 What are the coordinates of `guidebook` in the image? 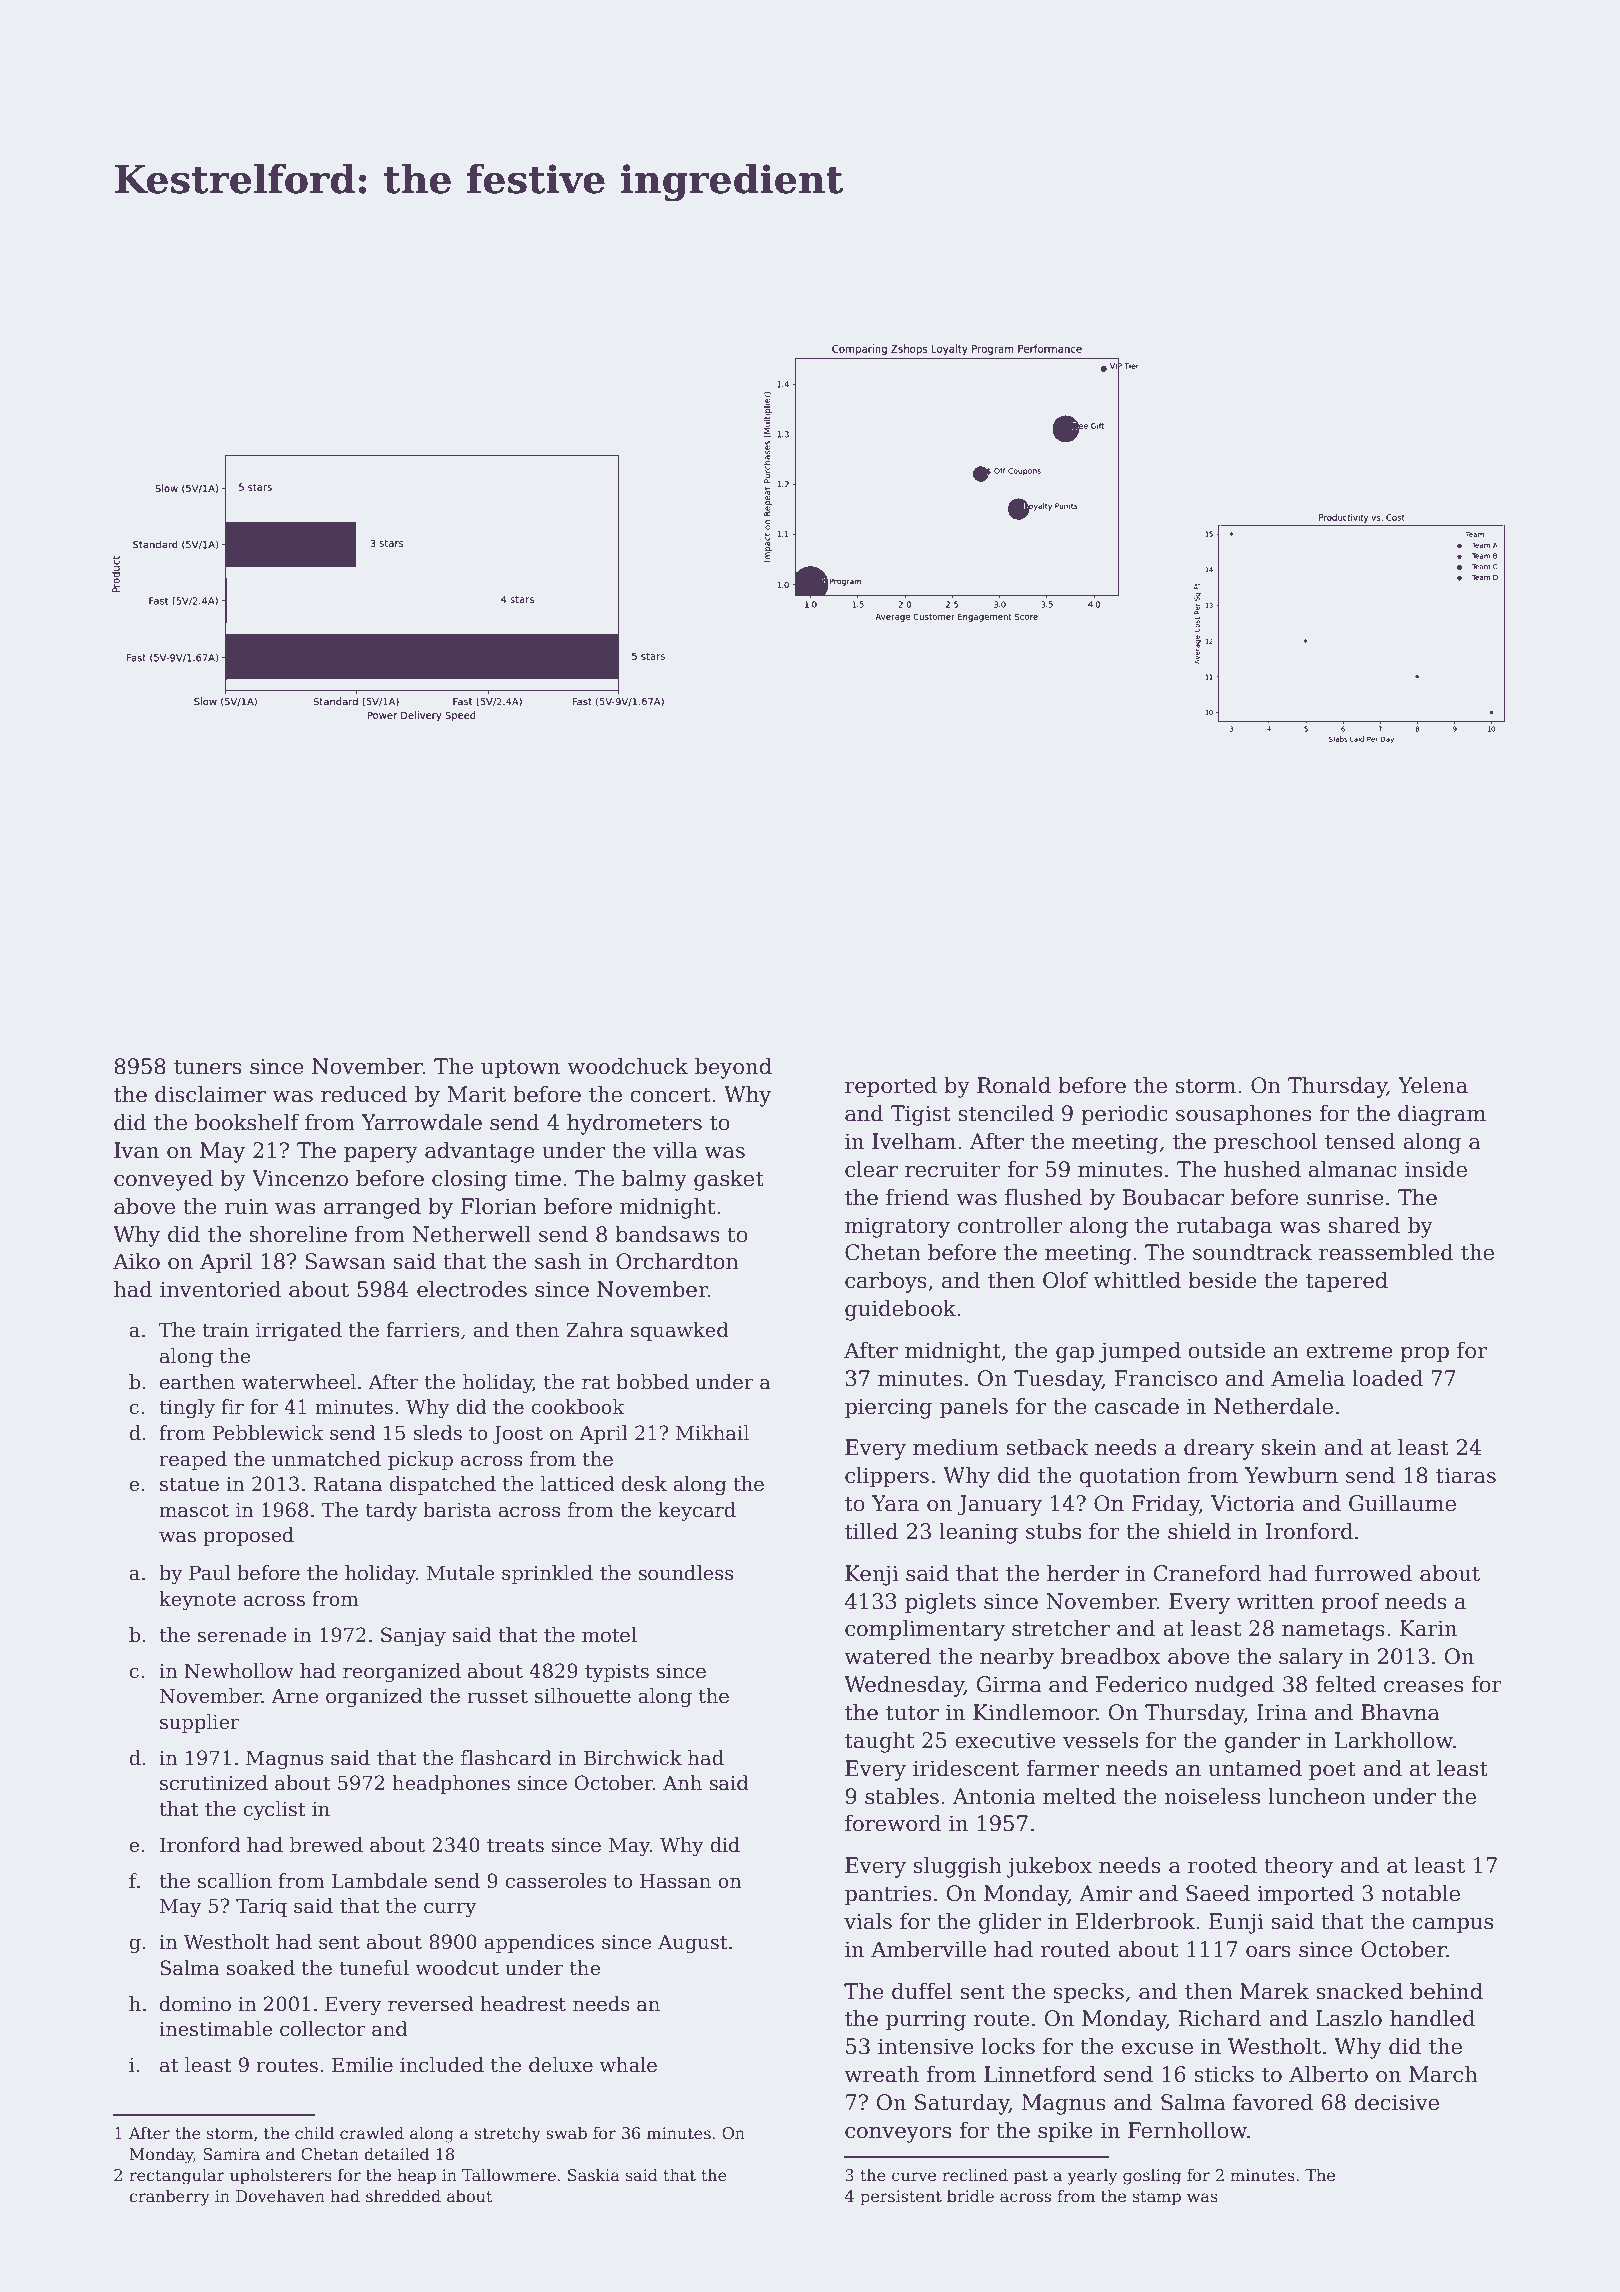 It's located at (900, 1310).
